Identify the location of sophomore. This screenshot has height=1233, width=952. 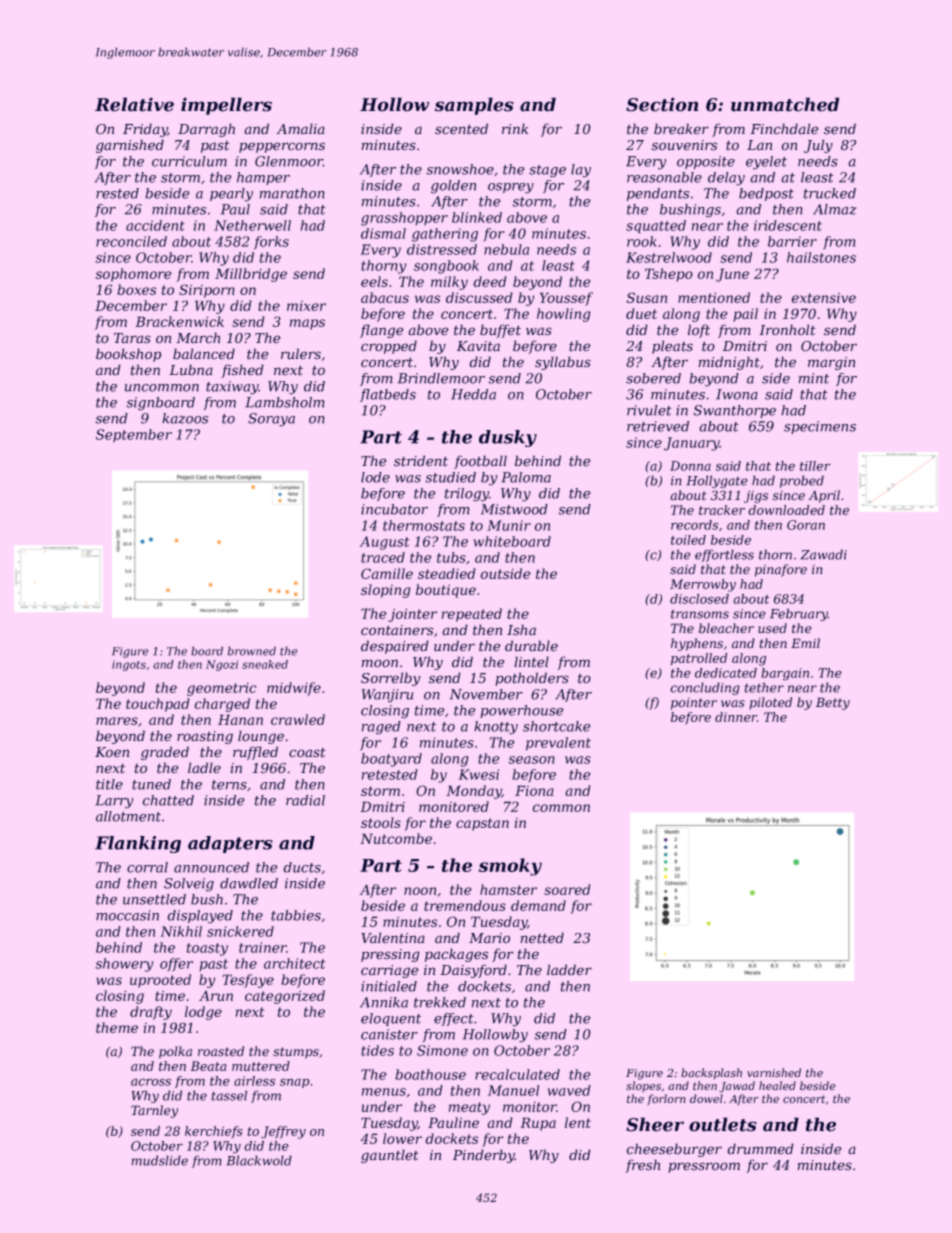
(134, 275).
